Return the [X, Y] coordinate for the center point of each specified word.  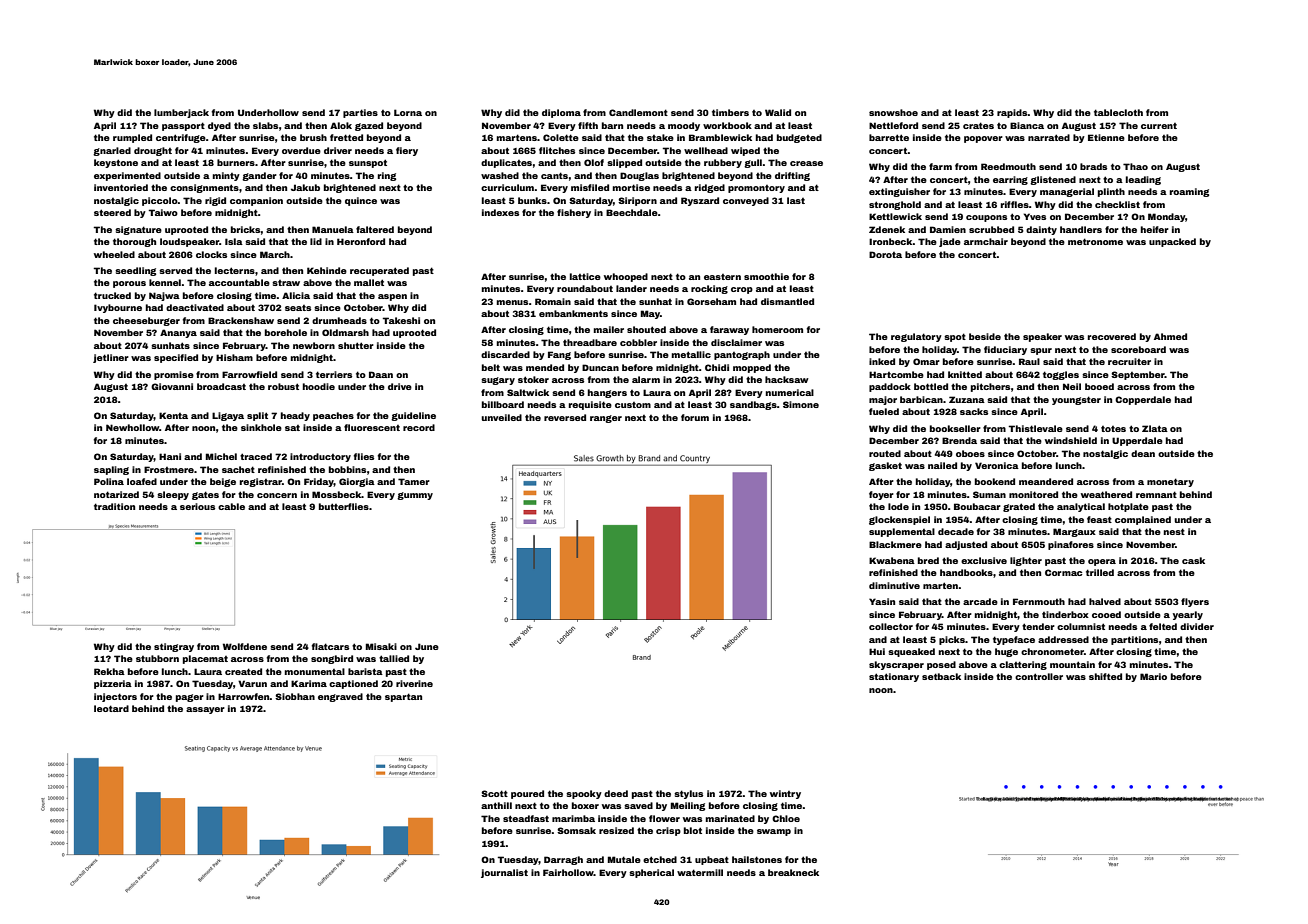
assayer [205, 710]
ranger [606, 419]
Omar [926, 361]
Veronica [997, 465]
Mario [1153, 676]
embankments [573, 313]
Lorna [408, 112]
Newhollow [132, 427]
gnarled [112, 151]
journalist [504, 873]
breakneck [793, 872]
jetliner [111, 358]
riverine [414, 683]
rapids [1012, 113]
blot [693, 830]
